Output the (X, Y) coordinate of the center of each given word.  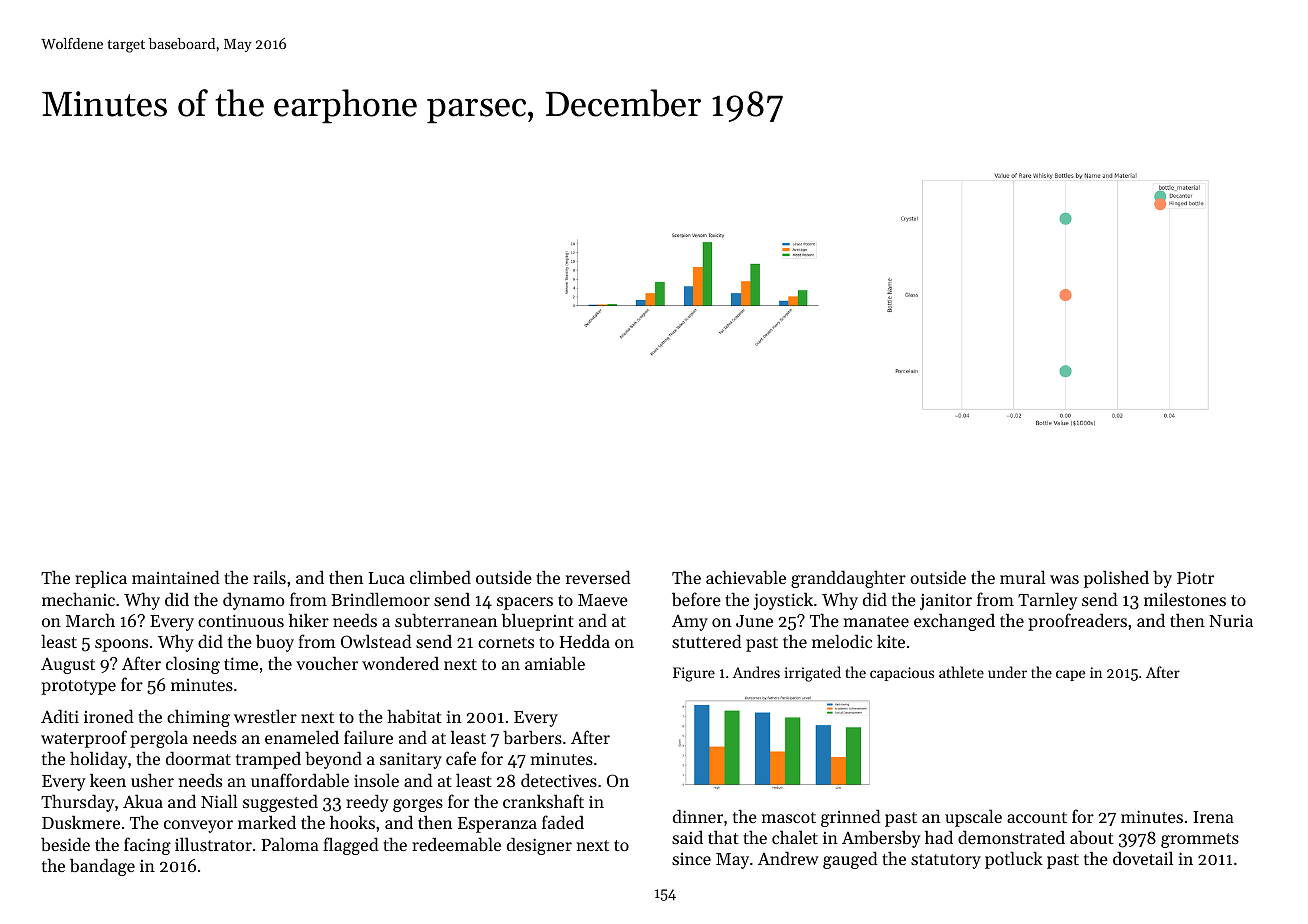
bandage (102, 867)
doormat (198, 758)
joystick (783, 601)
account (1037, 817)
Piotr (1195, 577)
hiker (309, 620)
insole (376, 780)
